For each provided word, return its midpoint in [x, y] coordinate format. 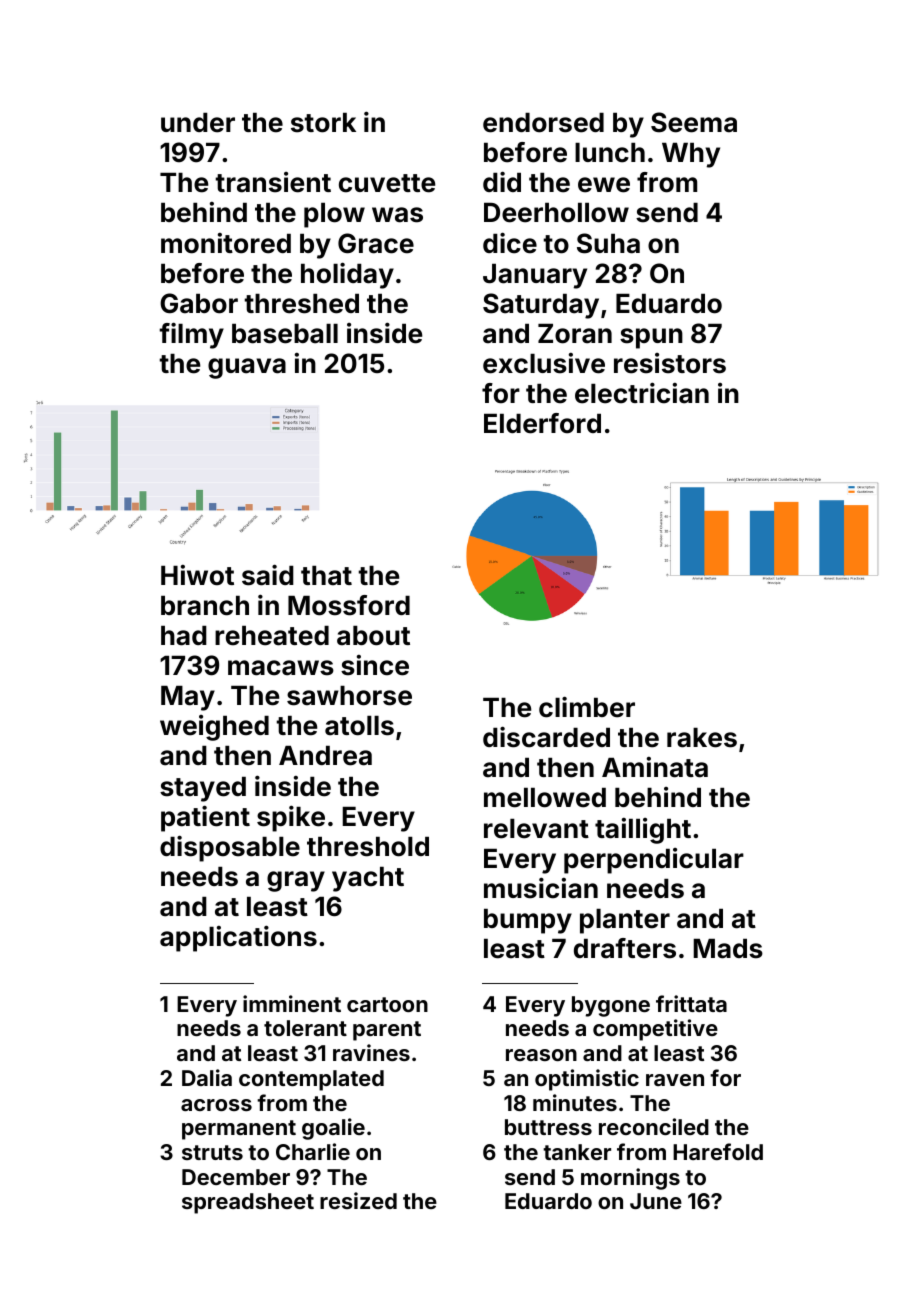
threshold [368, 847]
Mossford [349, 605]
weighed [214, 728]
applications [238, 938]
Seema [694, 122]
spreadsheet [248, 1203]
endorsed [543, 123]
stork [323, 123]
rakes [702, 738]
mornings [630, 1179]
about [373, 636]
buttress [548, 1127]
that [326, 576]
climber [587, 707]
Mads [728, 949]
